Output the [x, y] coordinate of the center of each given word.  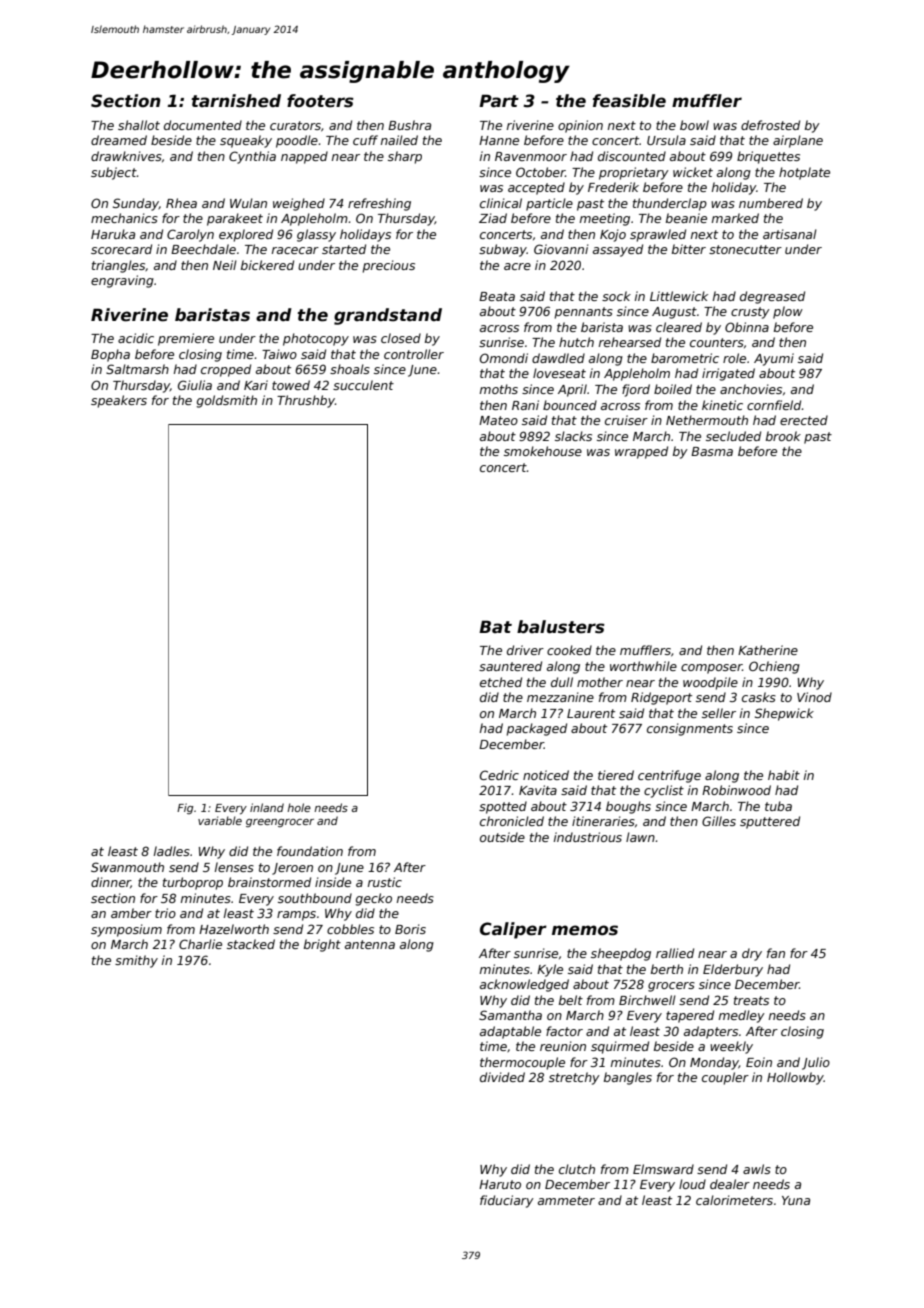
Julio [816, 1063]
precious [388, 266]
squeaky [246, 141]
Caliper [513, 930]
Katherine [768, 650]
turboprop [193, 883]
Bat [495, 626]
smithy [136, 961]
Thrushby [306, 401]
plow [788, 312]
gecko [374, 899]
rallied [675, 953]
